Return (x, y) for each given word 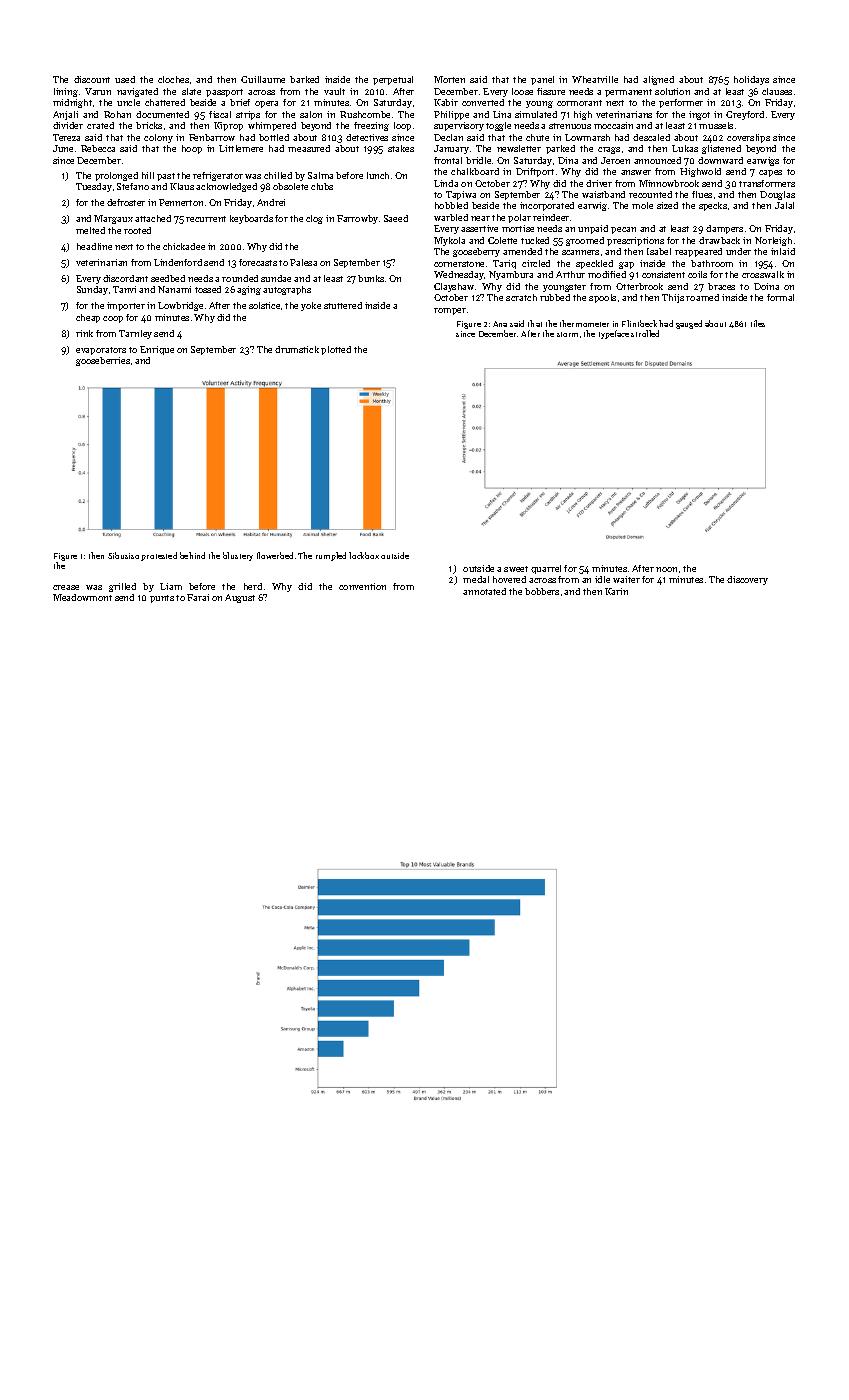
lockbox (364, 555)
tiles (758, 323)
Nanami (174, 289)
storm (567, 334)
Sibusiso (123, 555)
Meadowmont (82, 597)
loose (522, 91)
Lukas (685, 148)
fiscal (220, 114)
